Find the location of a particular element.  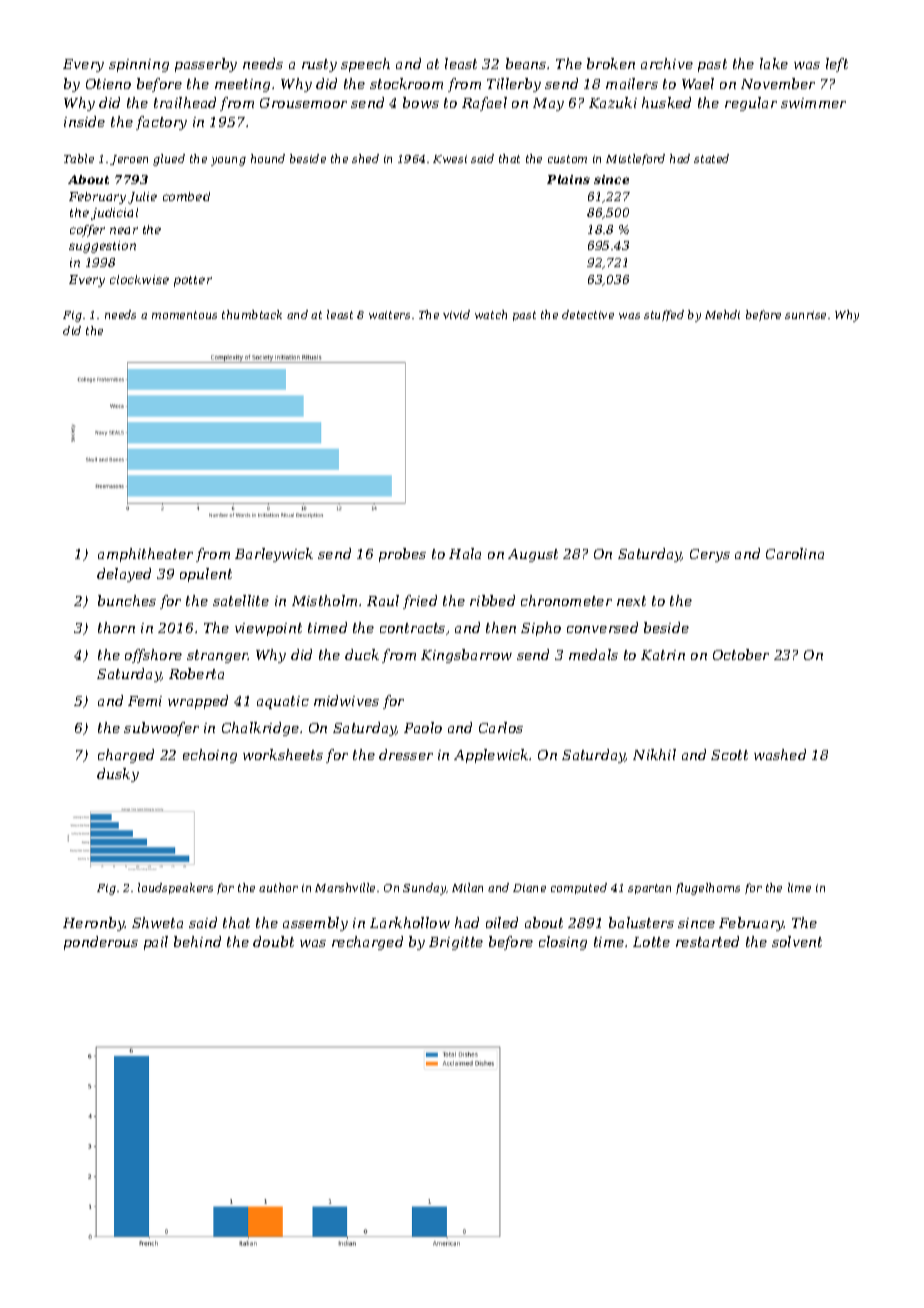

lime is located at coordinates (799, 887).
